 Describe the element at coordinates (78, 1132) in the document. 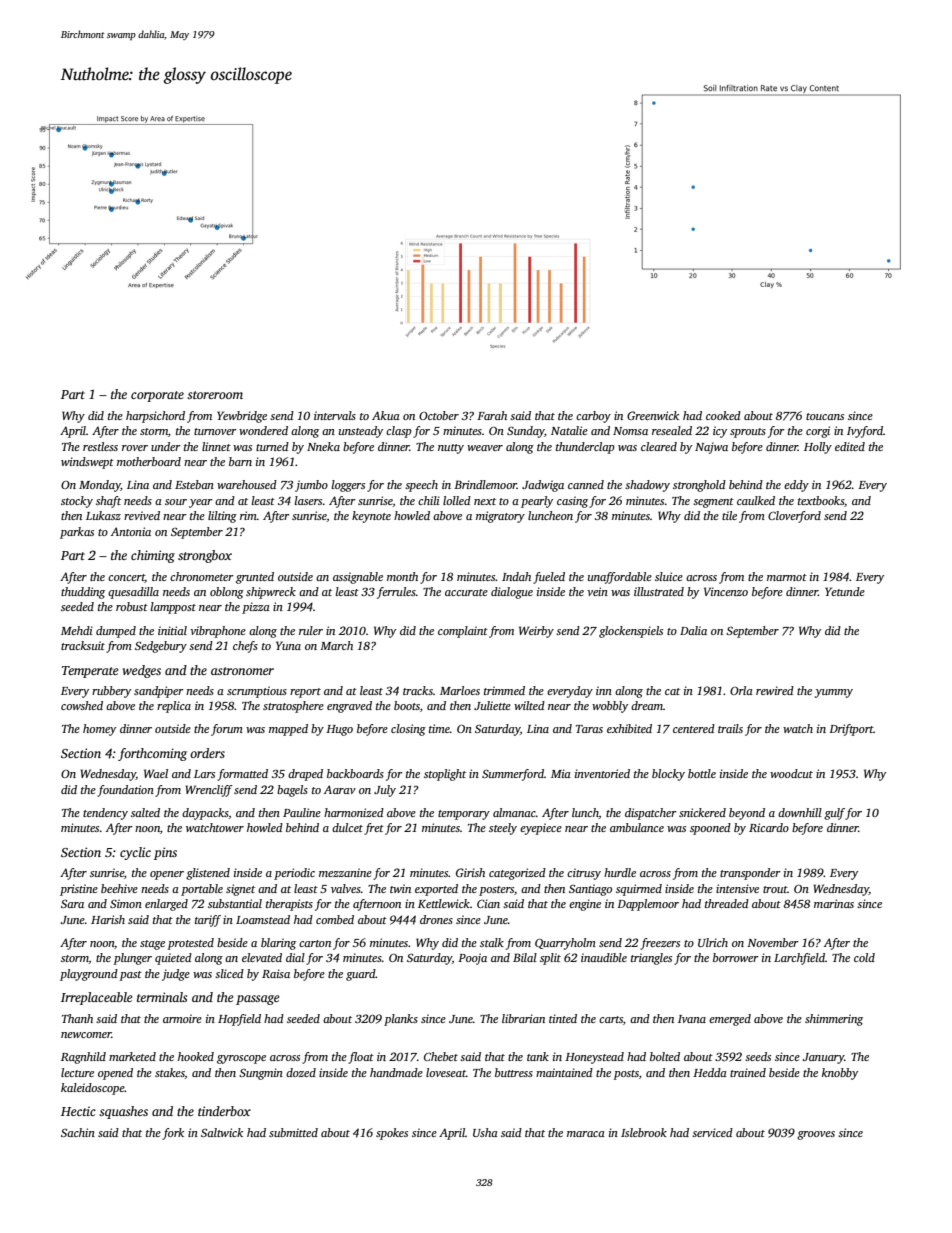

I see `Sachin` at that location.
